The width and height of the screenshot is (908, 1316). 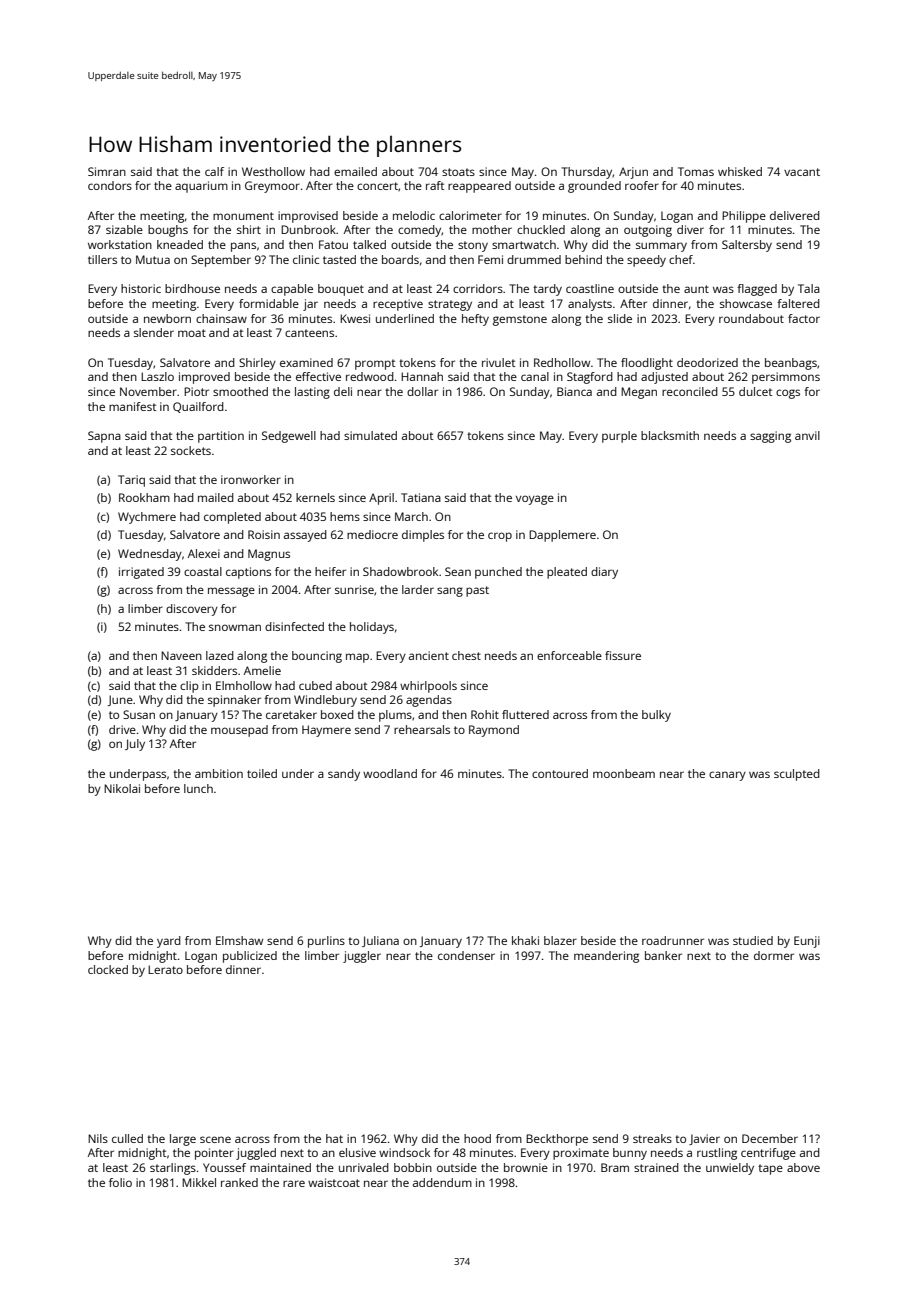 What do you see at coordinates (670, 435) in the screenshot?
I see `blacksmith` at bounding box center [670, 435].
